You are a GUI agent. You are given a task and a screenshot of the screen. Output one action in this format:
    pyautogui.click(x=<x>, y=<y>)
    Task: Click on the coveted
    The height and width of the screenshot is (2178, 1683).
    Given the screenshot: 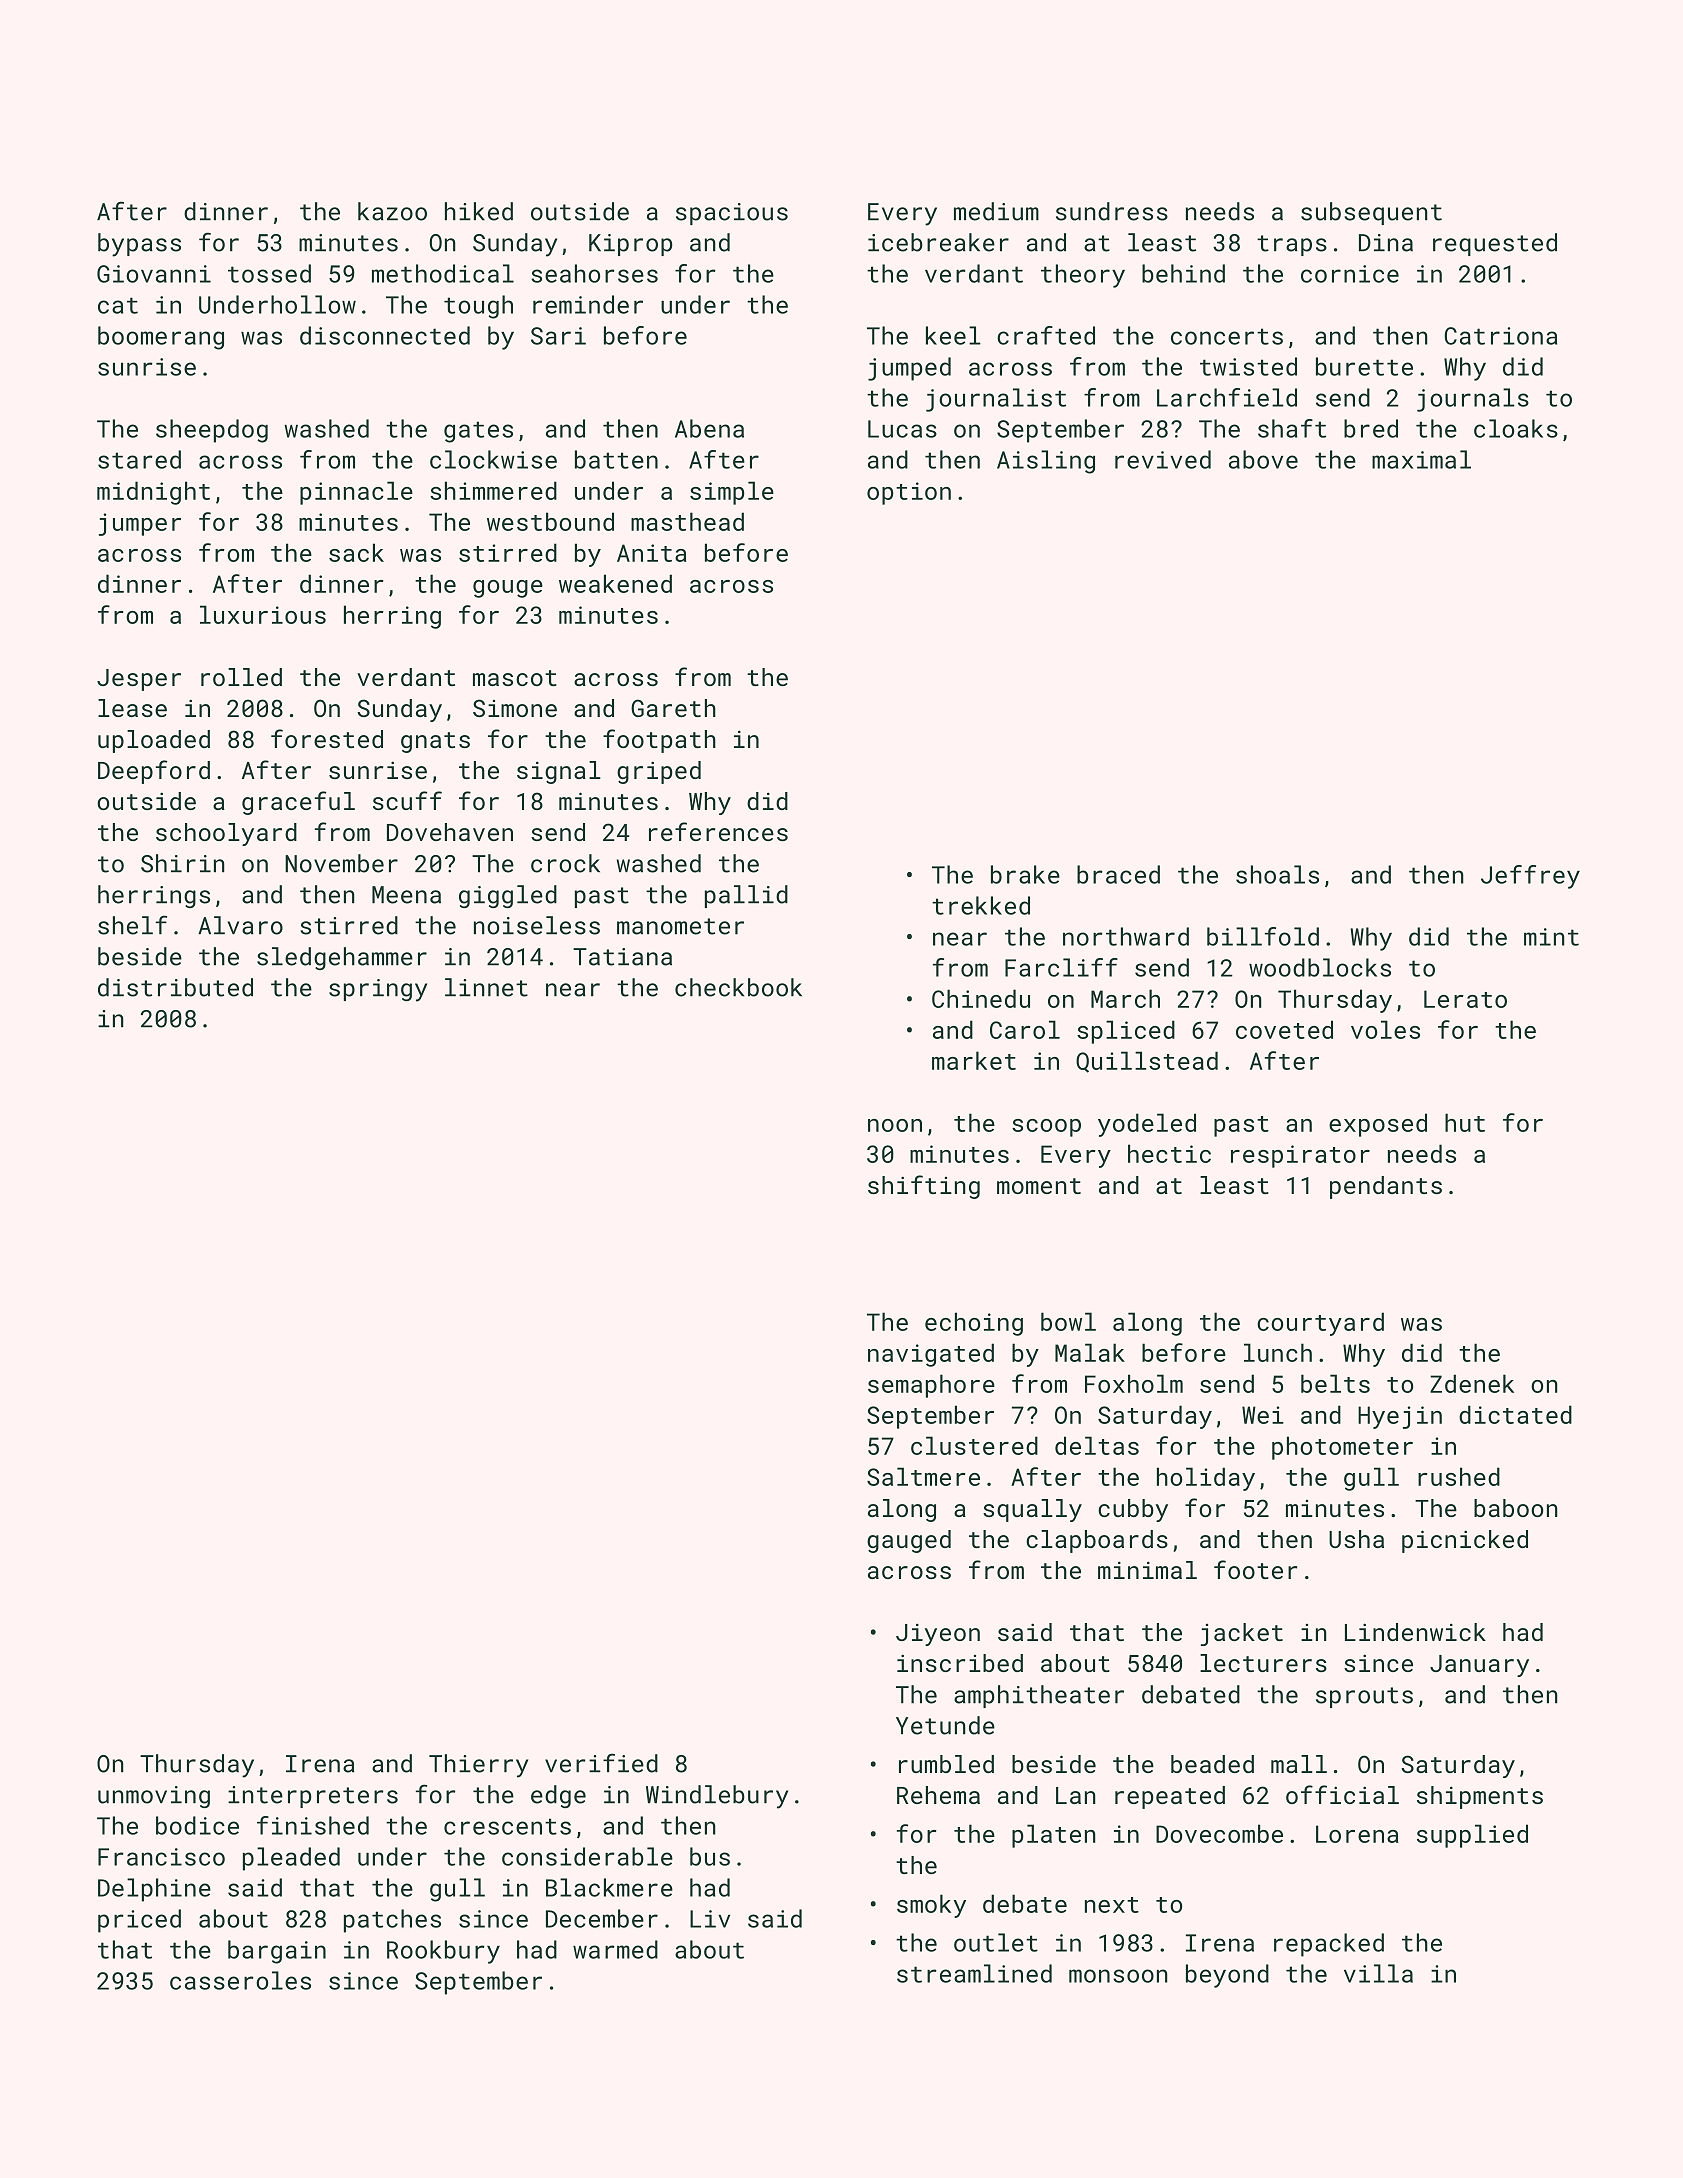 What is the action you would take?
    pyautogui.click(x=1284, y=1029)
